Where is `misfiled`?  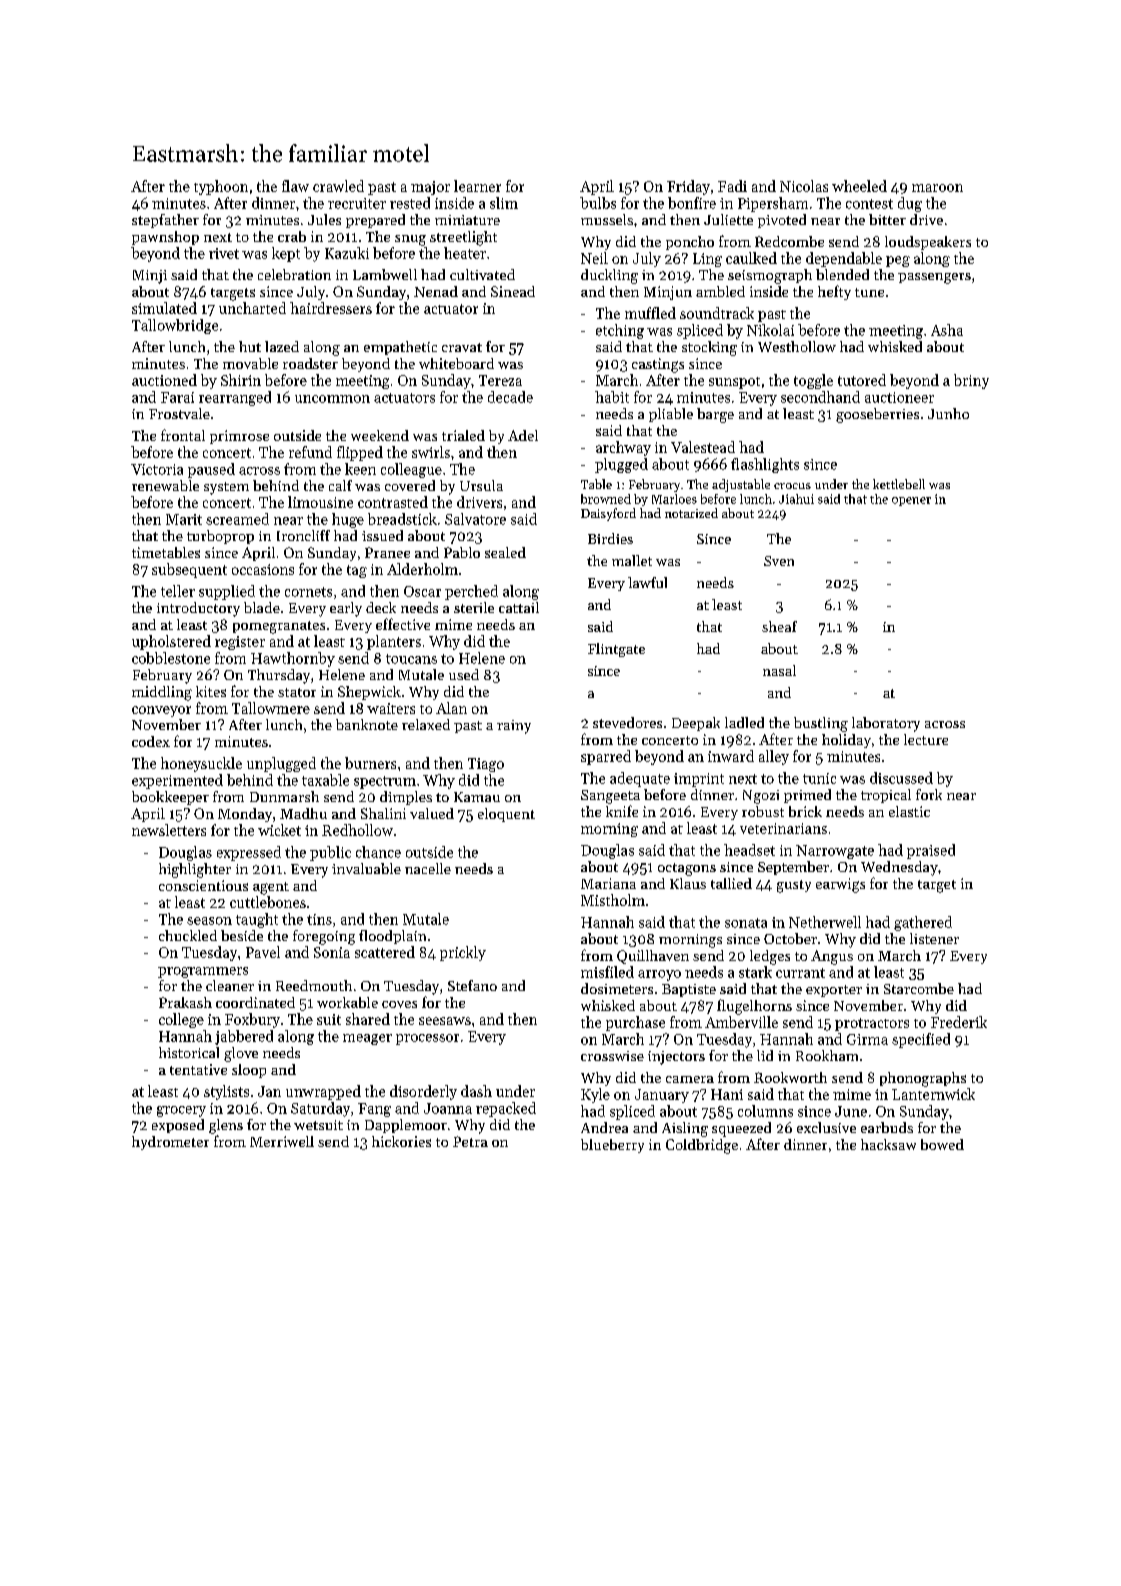 misfiled is located at coordinates (607, 972).
